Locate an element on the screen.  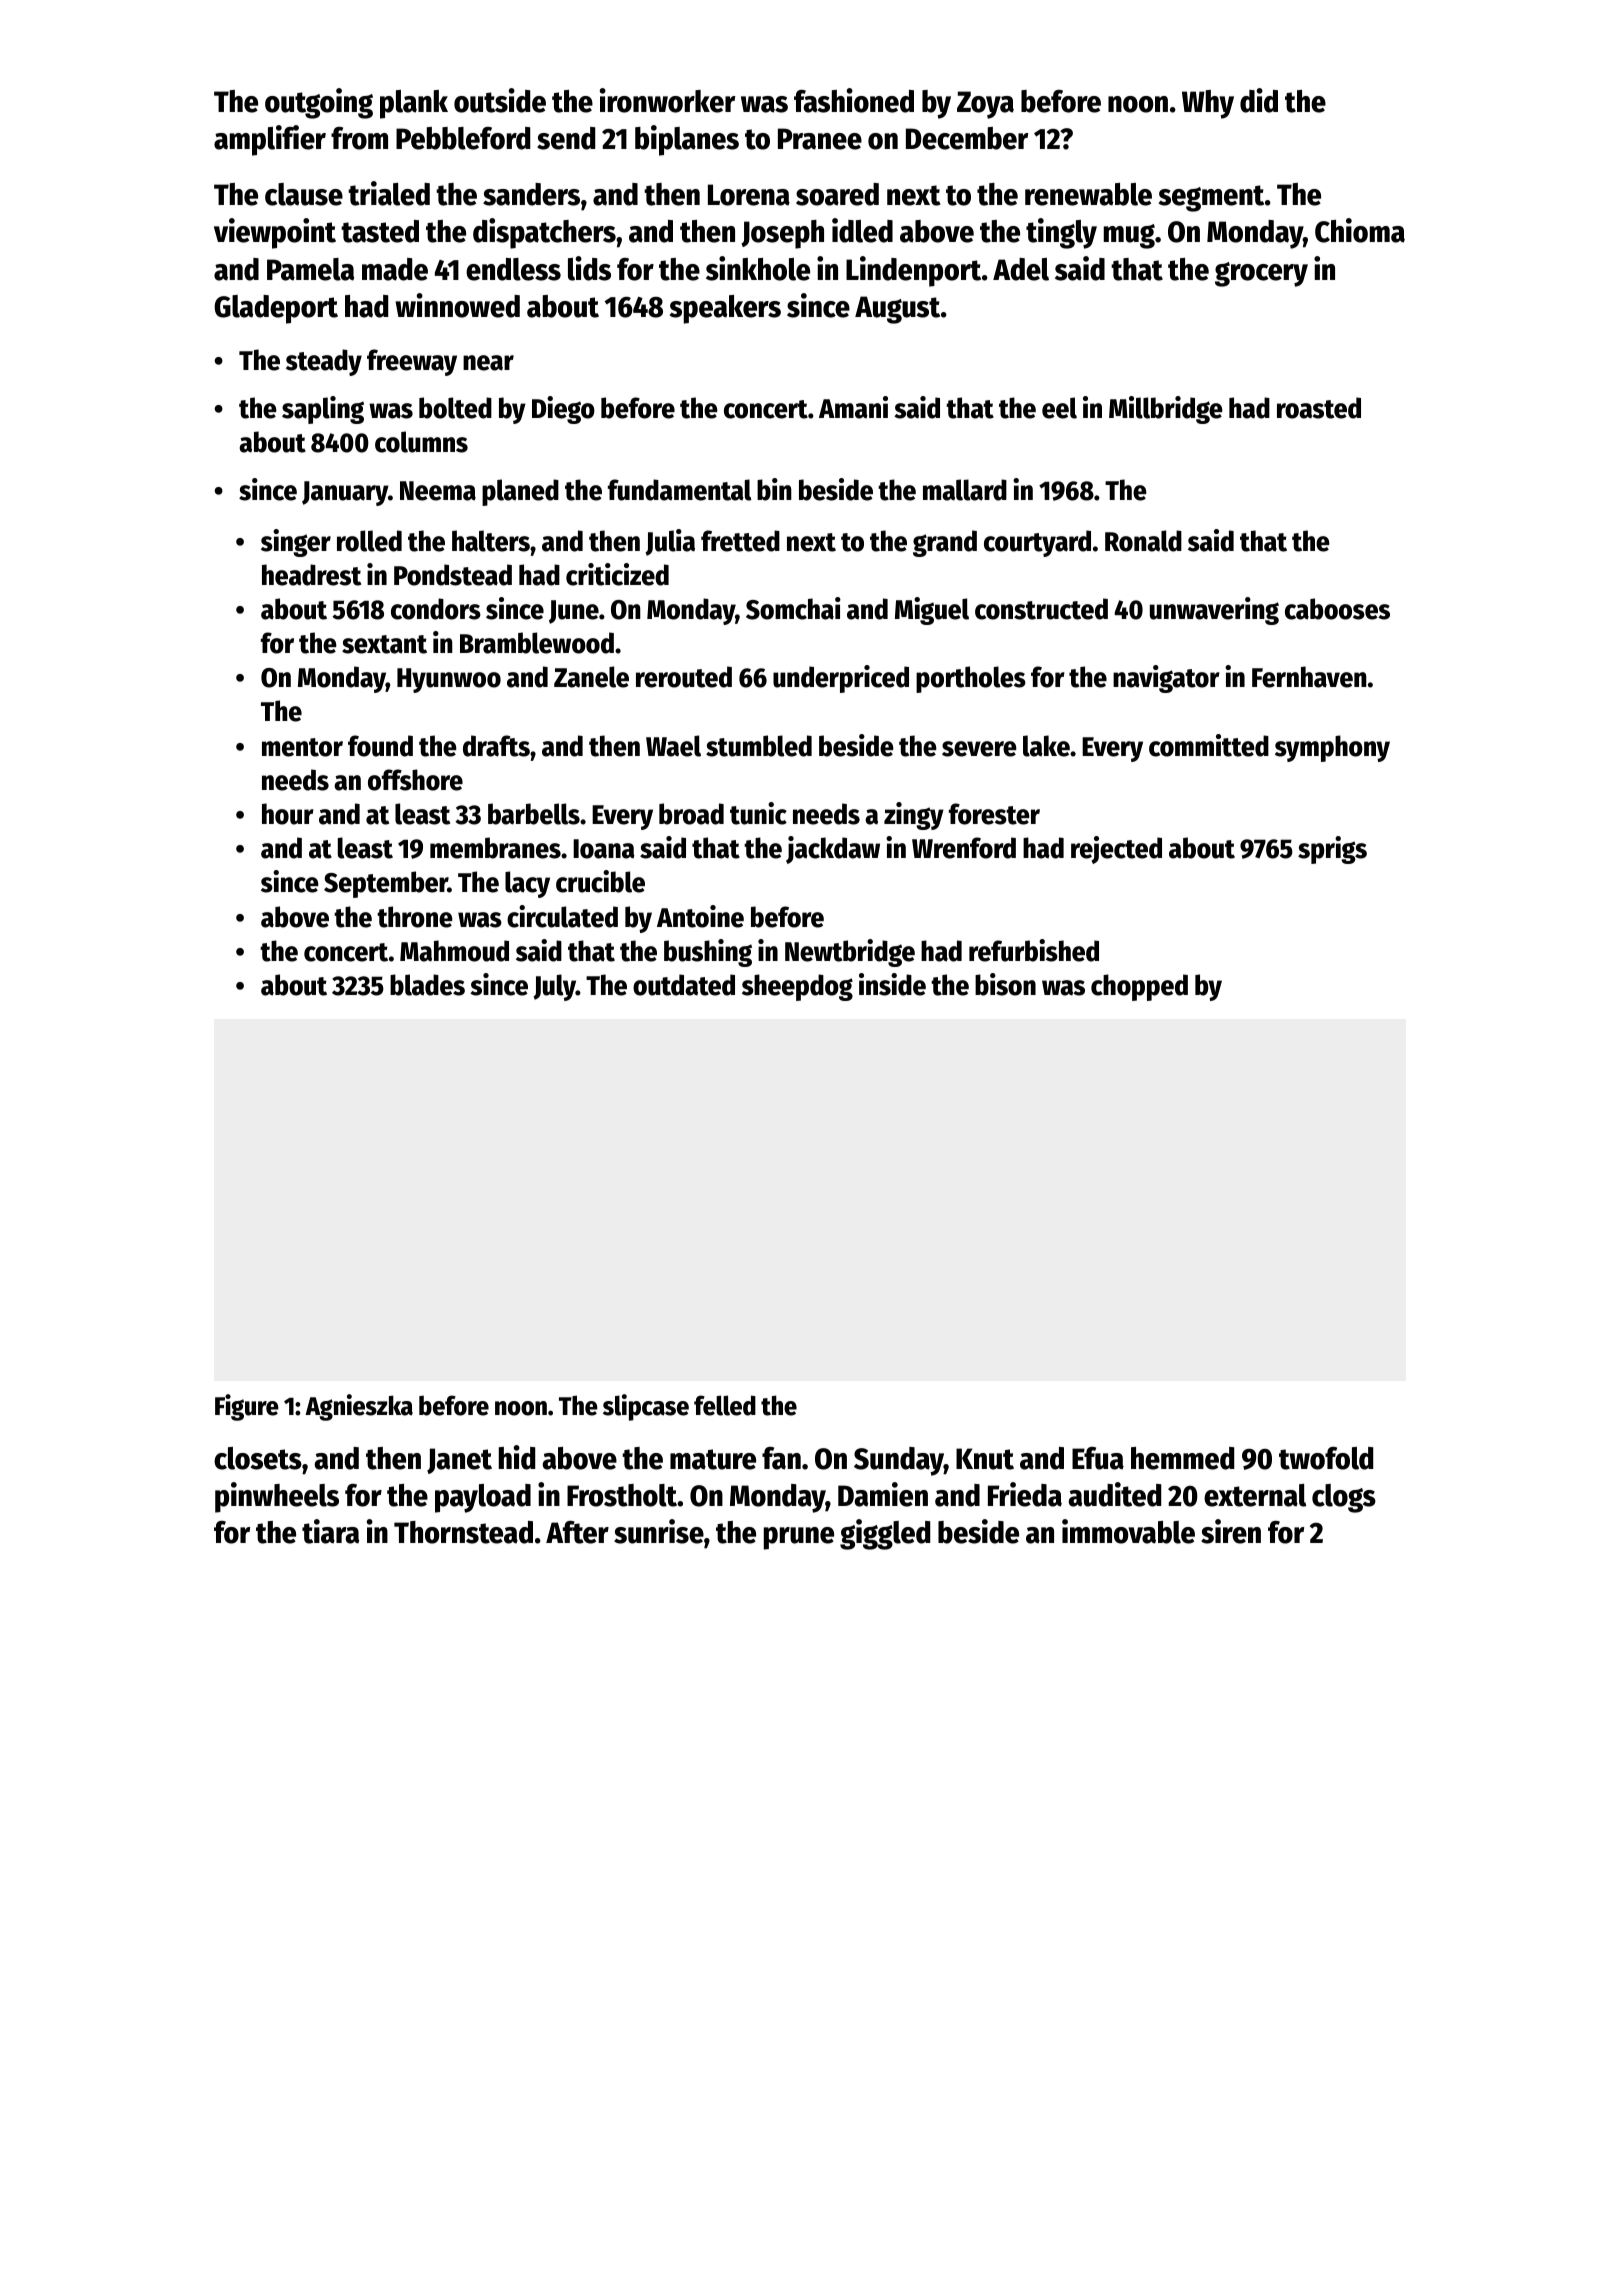
chopped is located at coordinates (1139, 987).
